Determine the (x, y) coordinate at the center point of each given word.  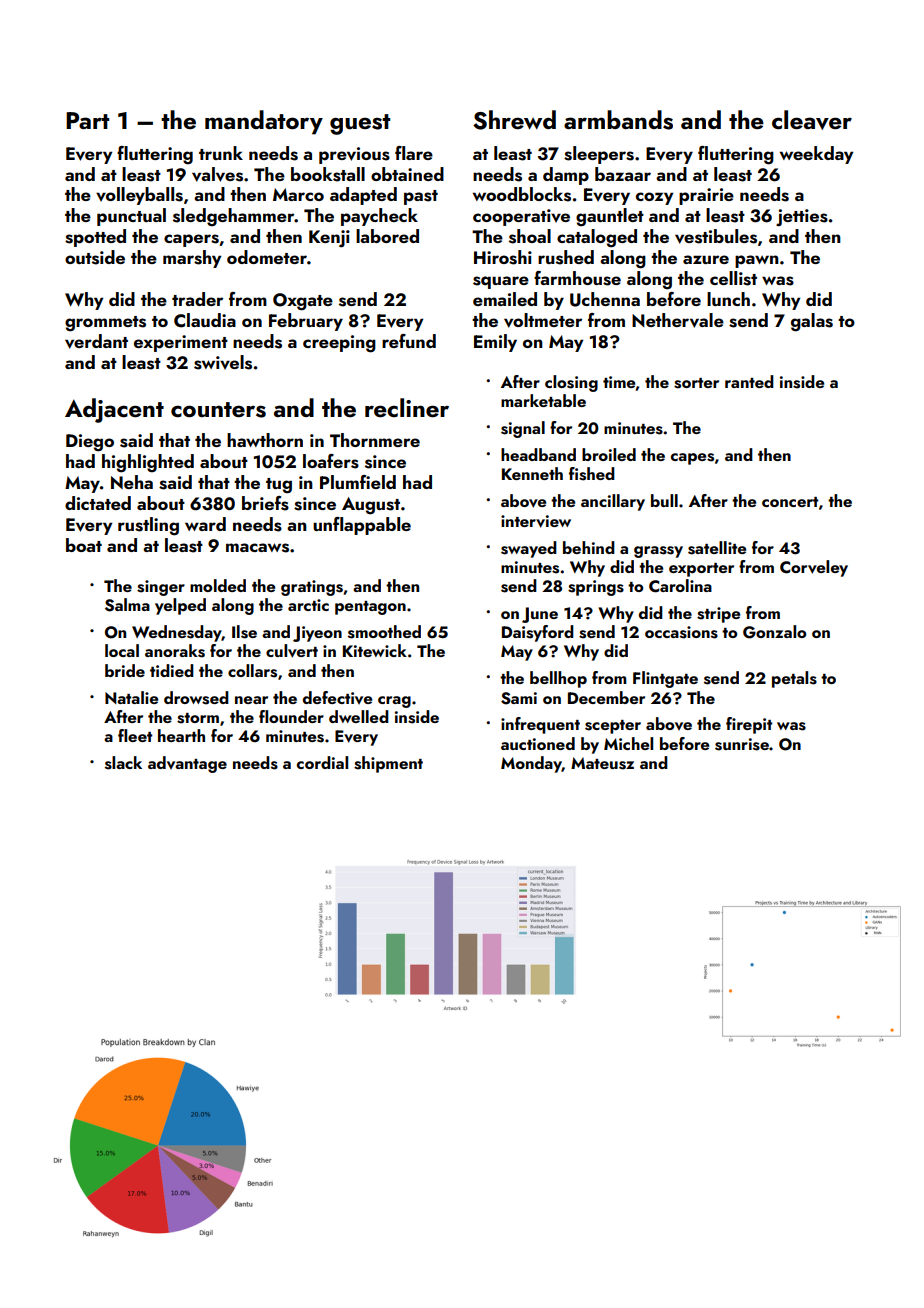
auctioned (538, 743)
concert (790, 502)
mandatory (264, 122)
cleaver (812, 120)
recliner (407, 407)
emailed (505, 299)
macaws (257, 548)
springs (596, 588)
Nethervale (678, 320)
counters (218, 410)
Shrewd (514, 120)
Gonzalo (774, 632)
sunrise (742, 744)
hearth (181, 735)
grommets (105, 324)
